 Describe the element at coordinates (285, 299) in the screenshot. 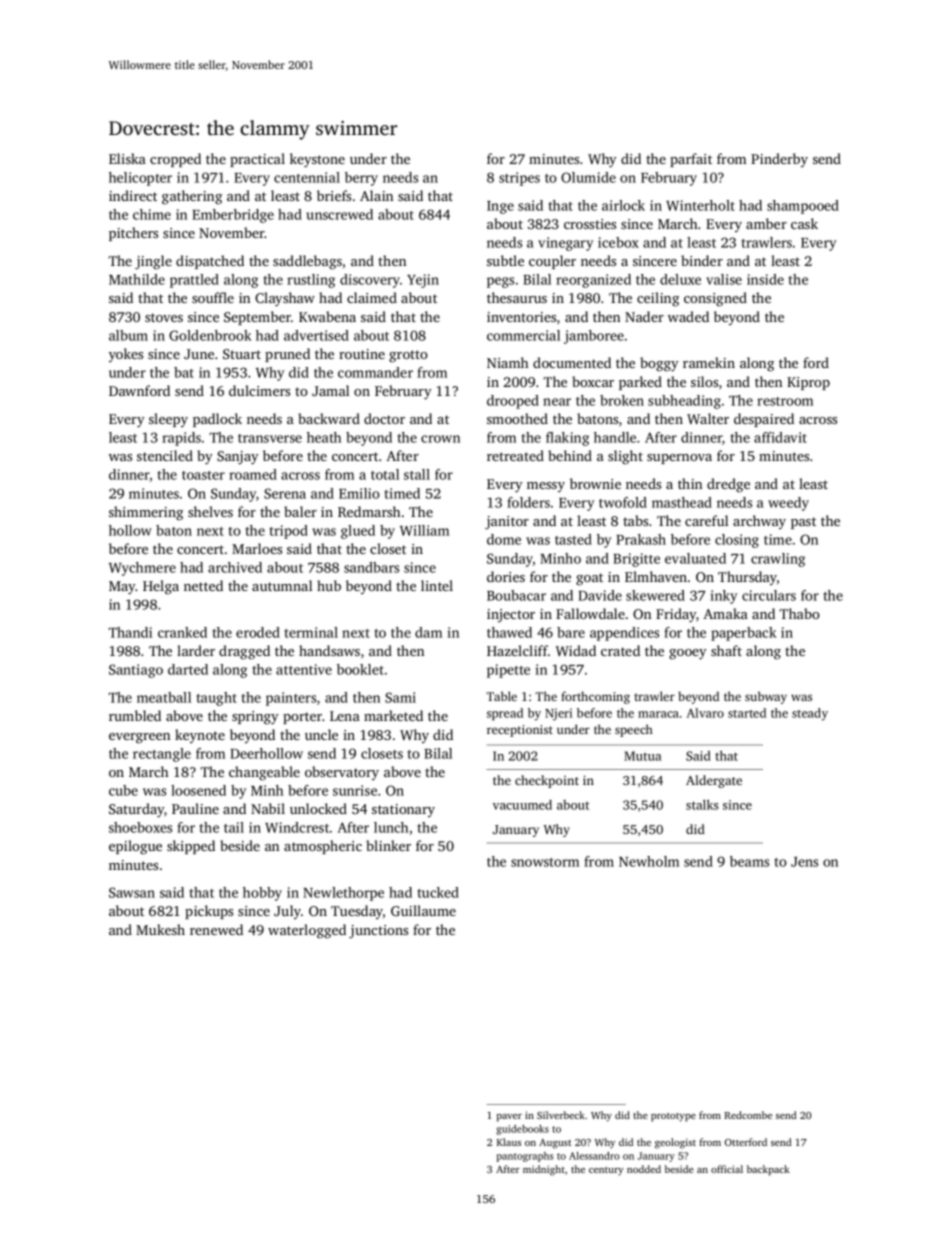

I see `Clayshaw` at that location.
